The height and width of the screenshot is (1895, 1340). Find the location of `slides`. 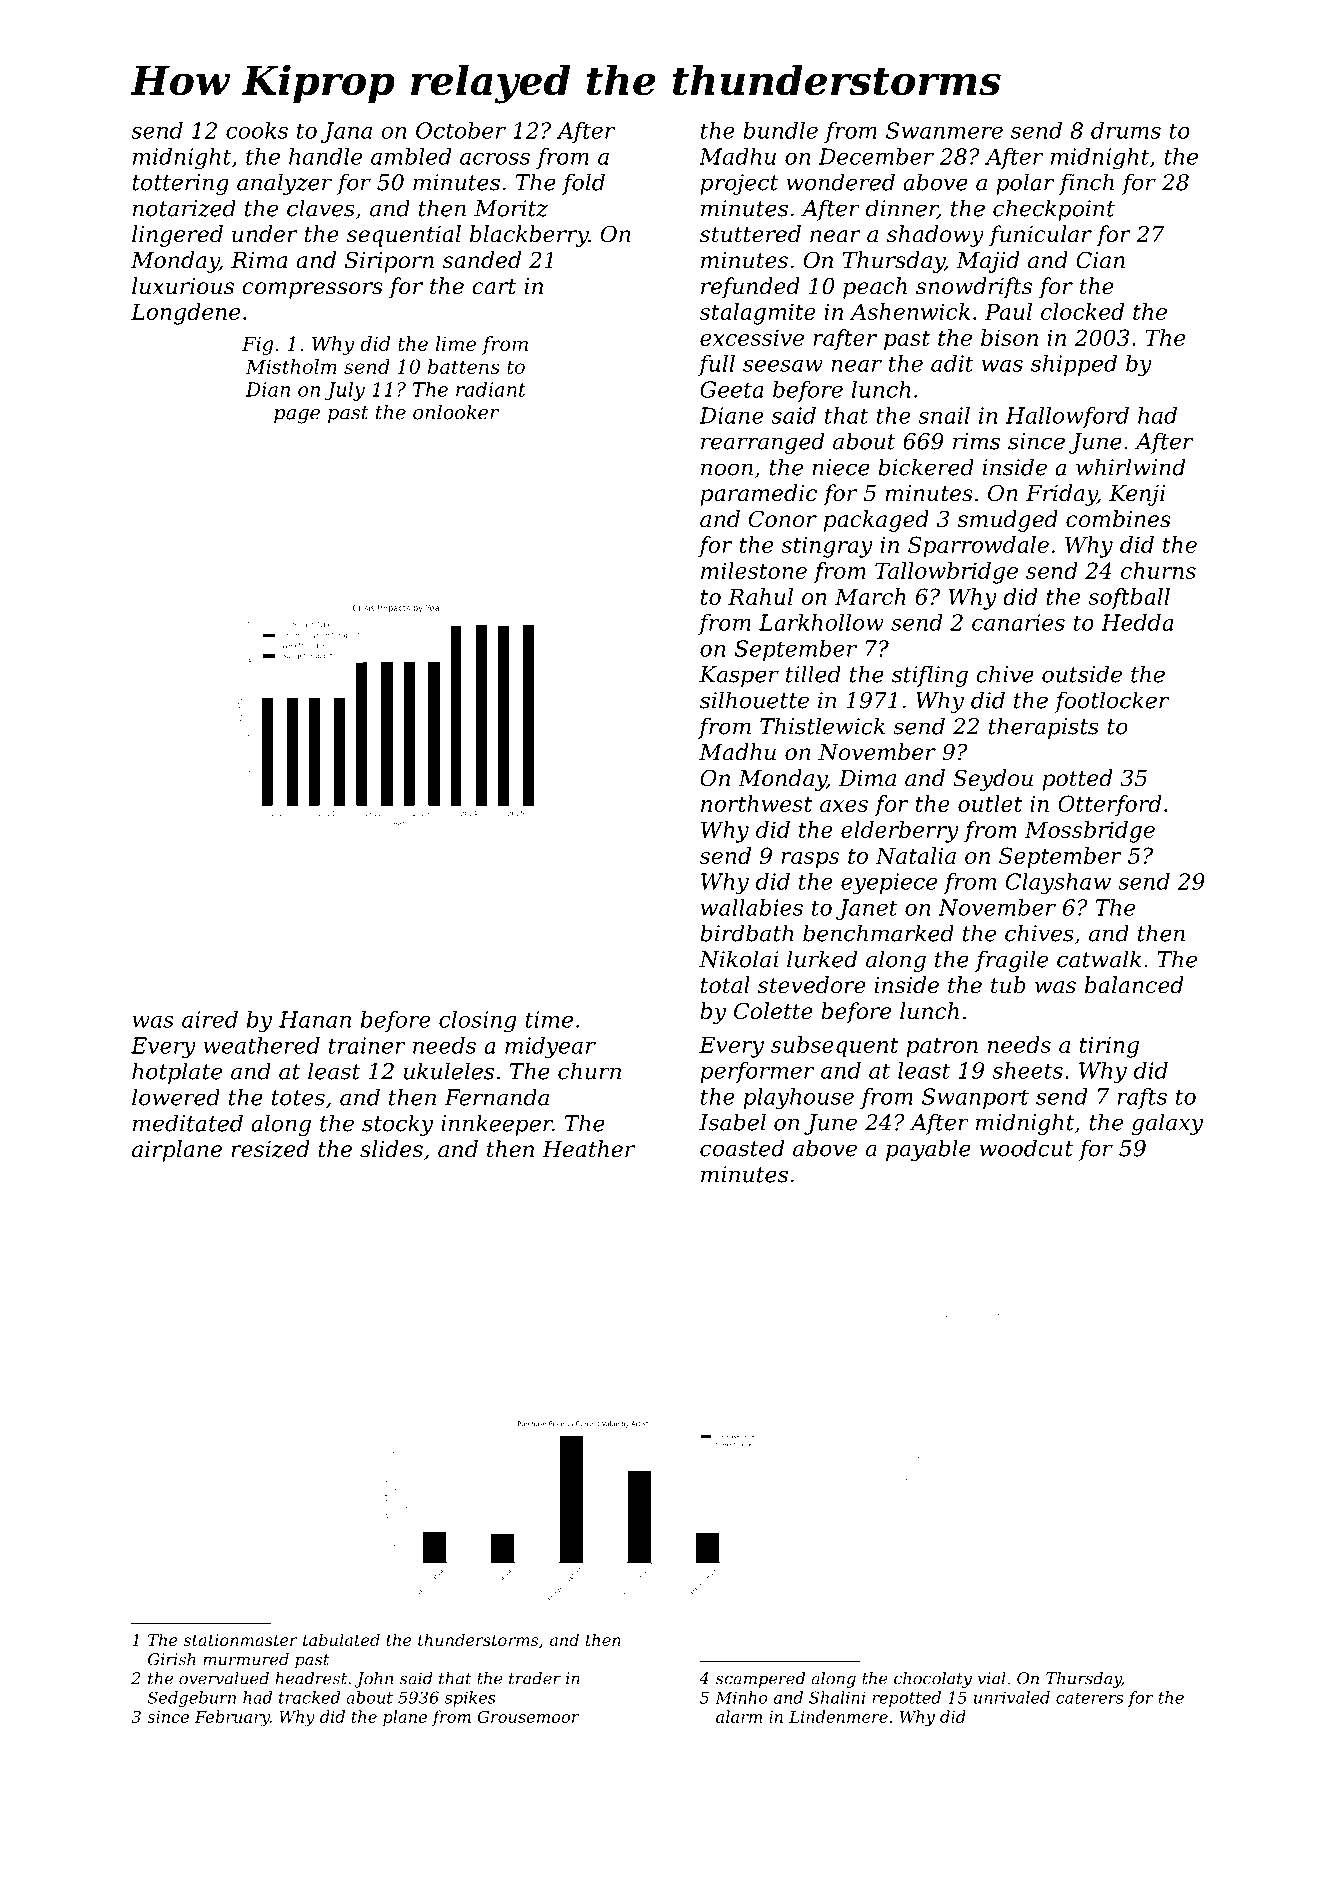

slides is located at coordinates (391, 1149).
